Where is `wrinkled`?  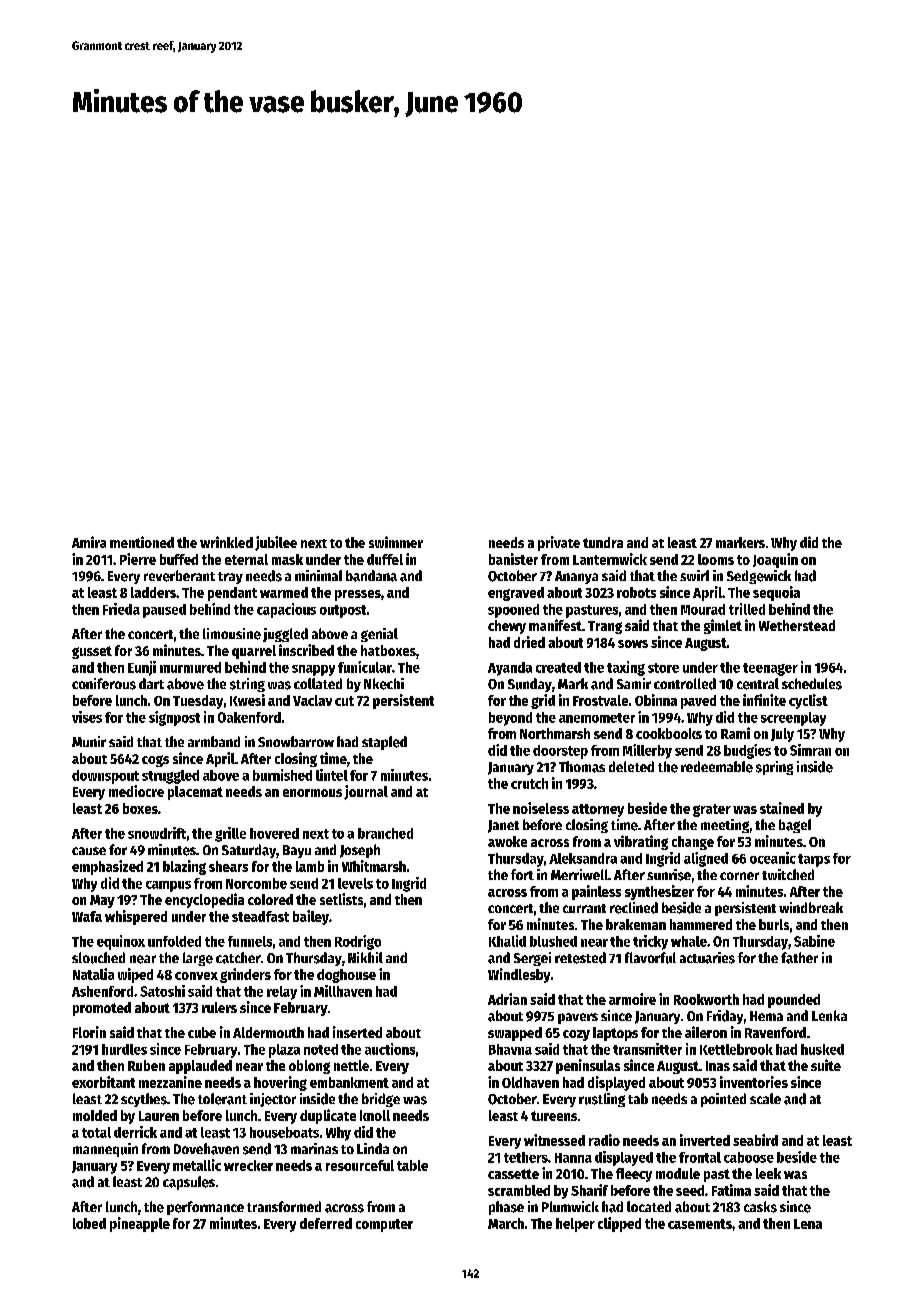 wrinkled is located at coordinates (226, 542).
